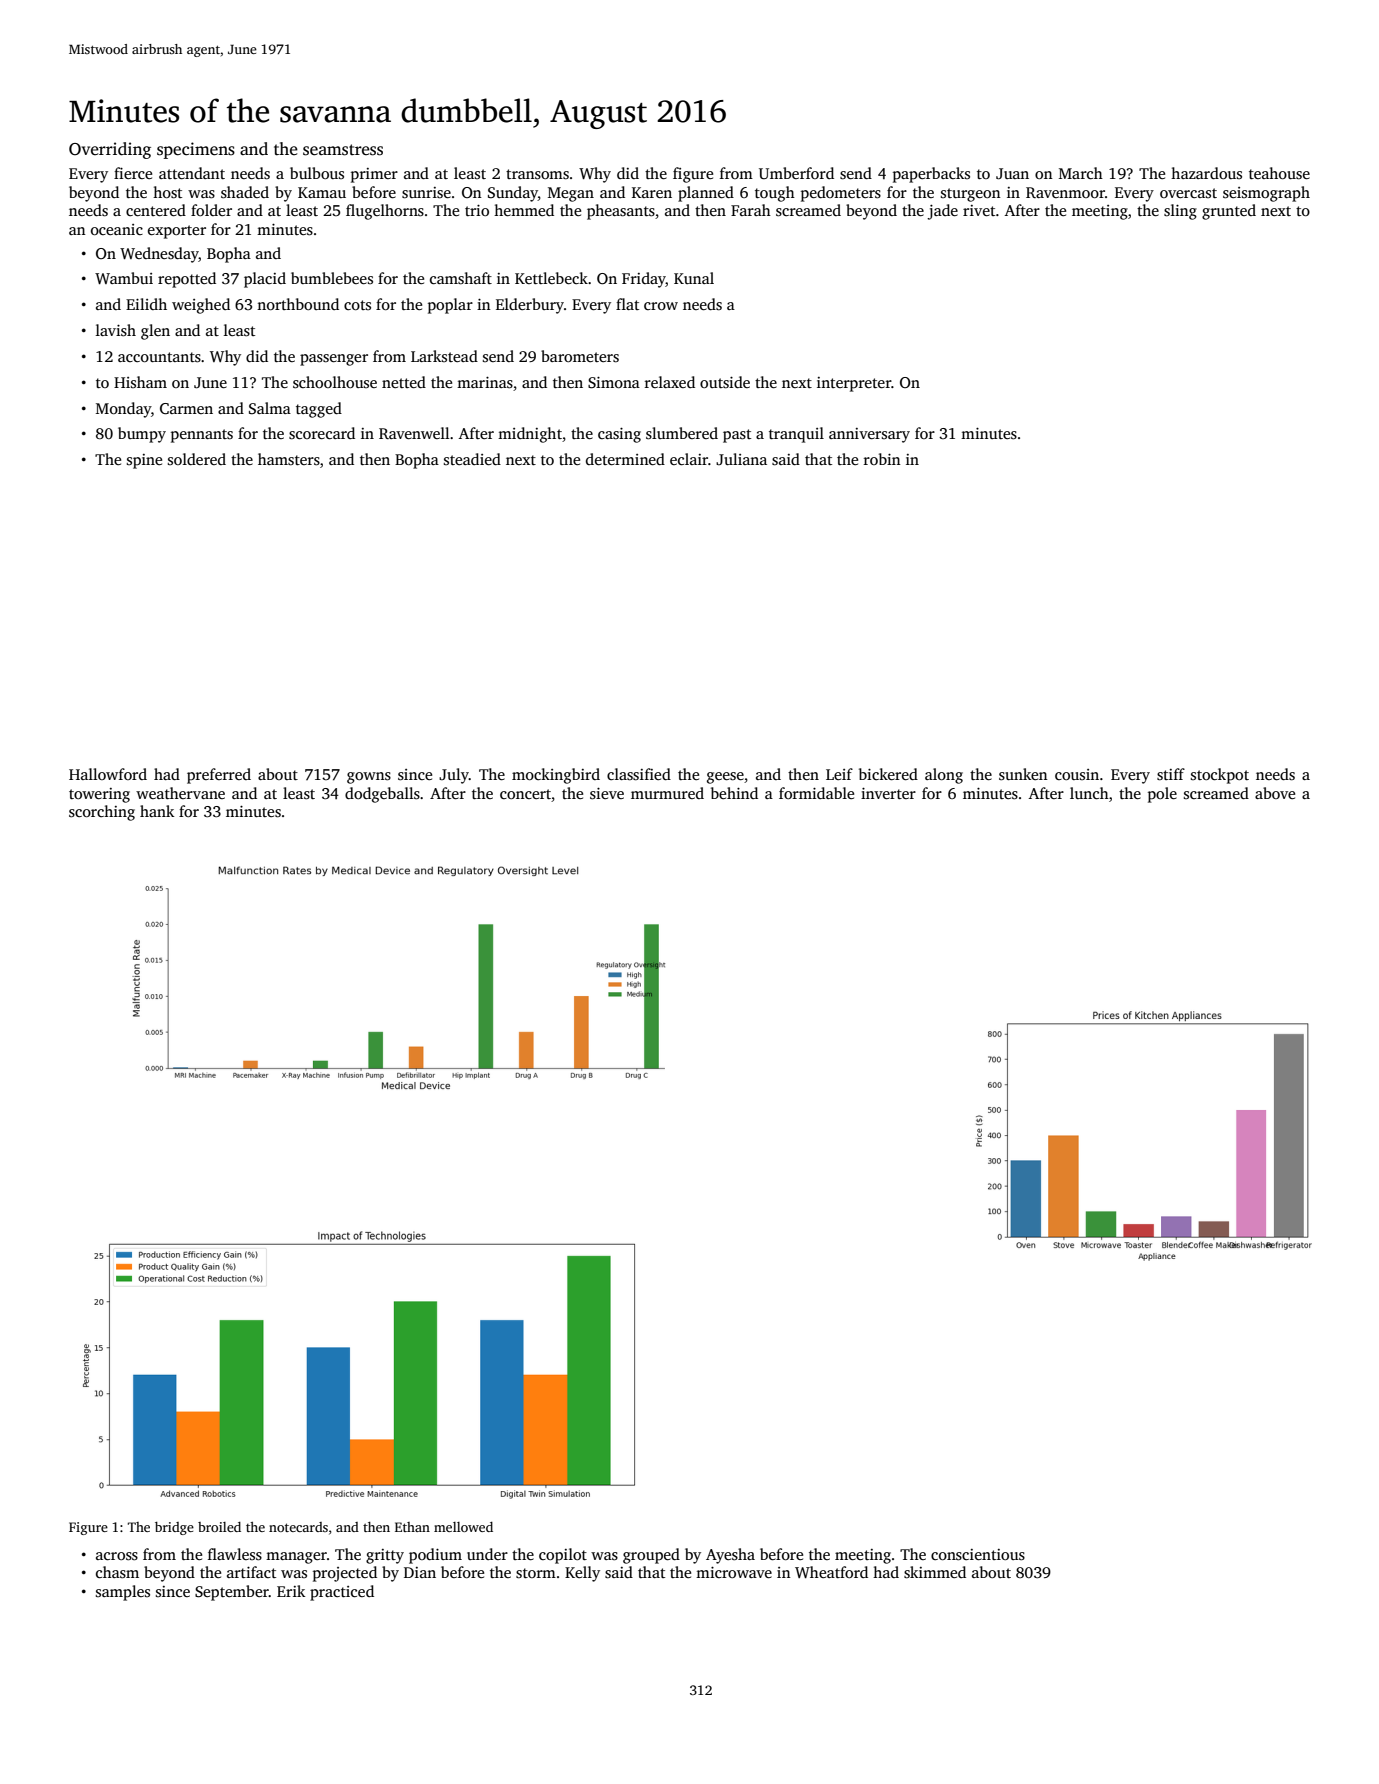 The height and width of the screenshot is (1784, 1379). Describe the element at coordinates (882, 459) in the screenshot. I see `robin` at that location.
